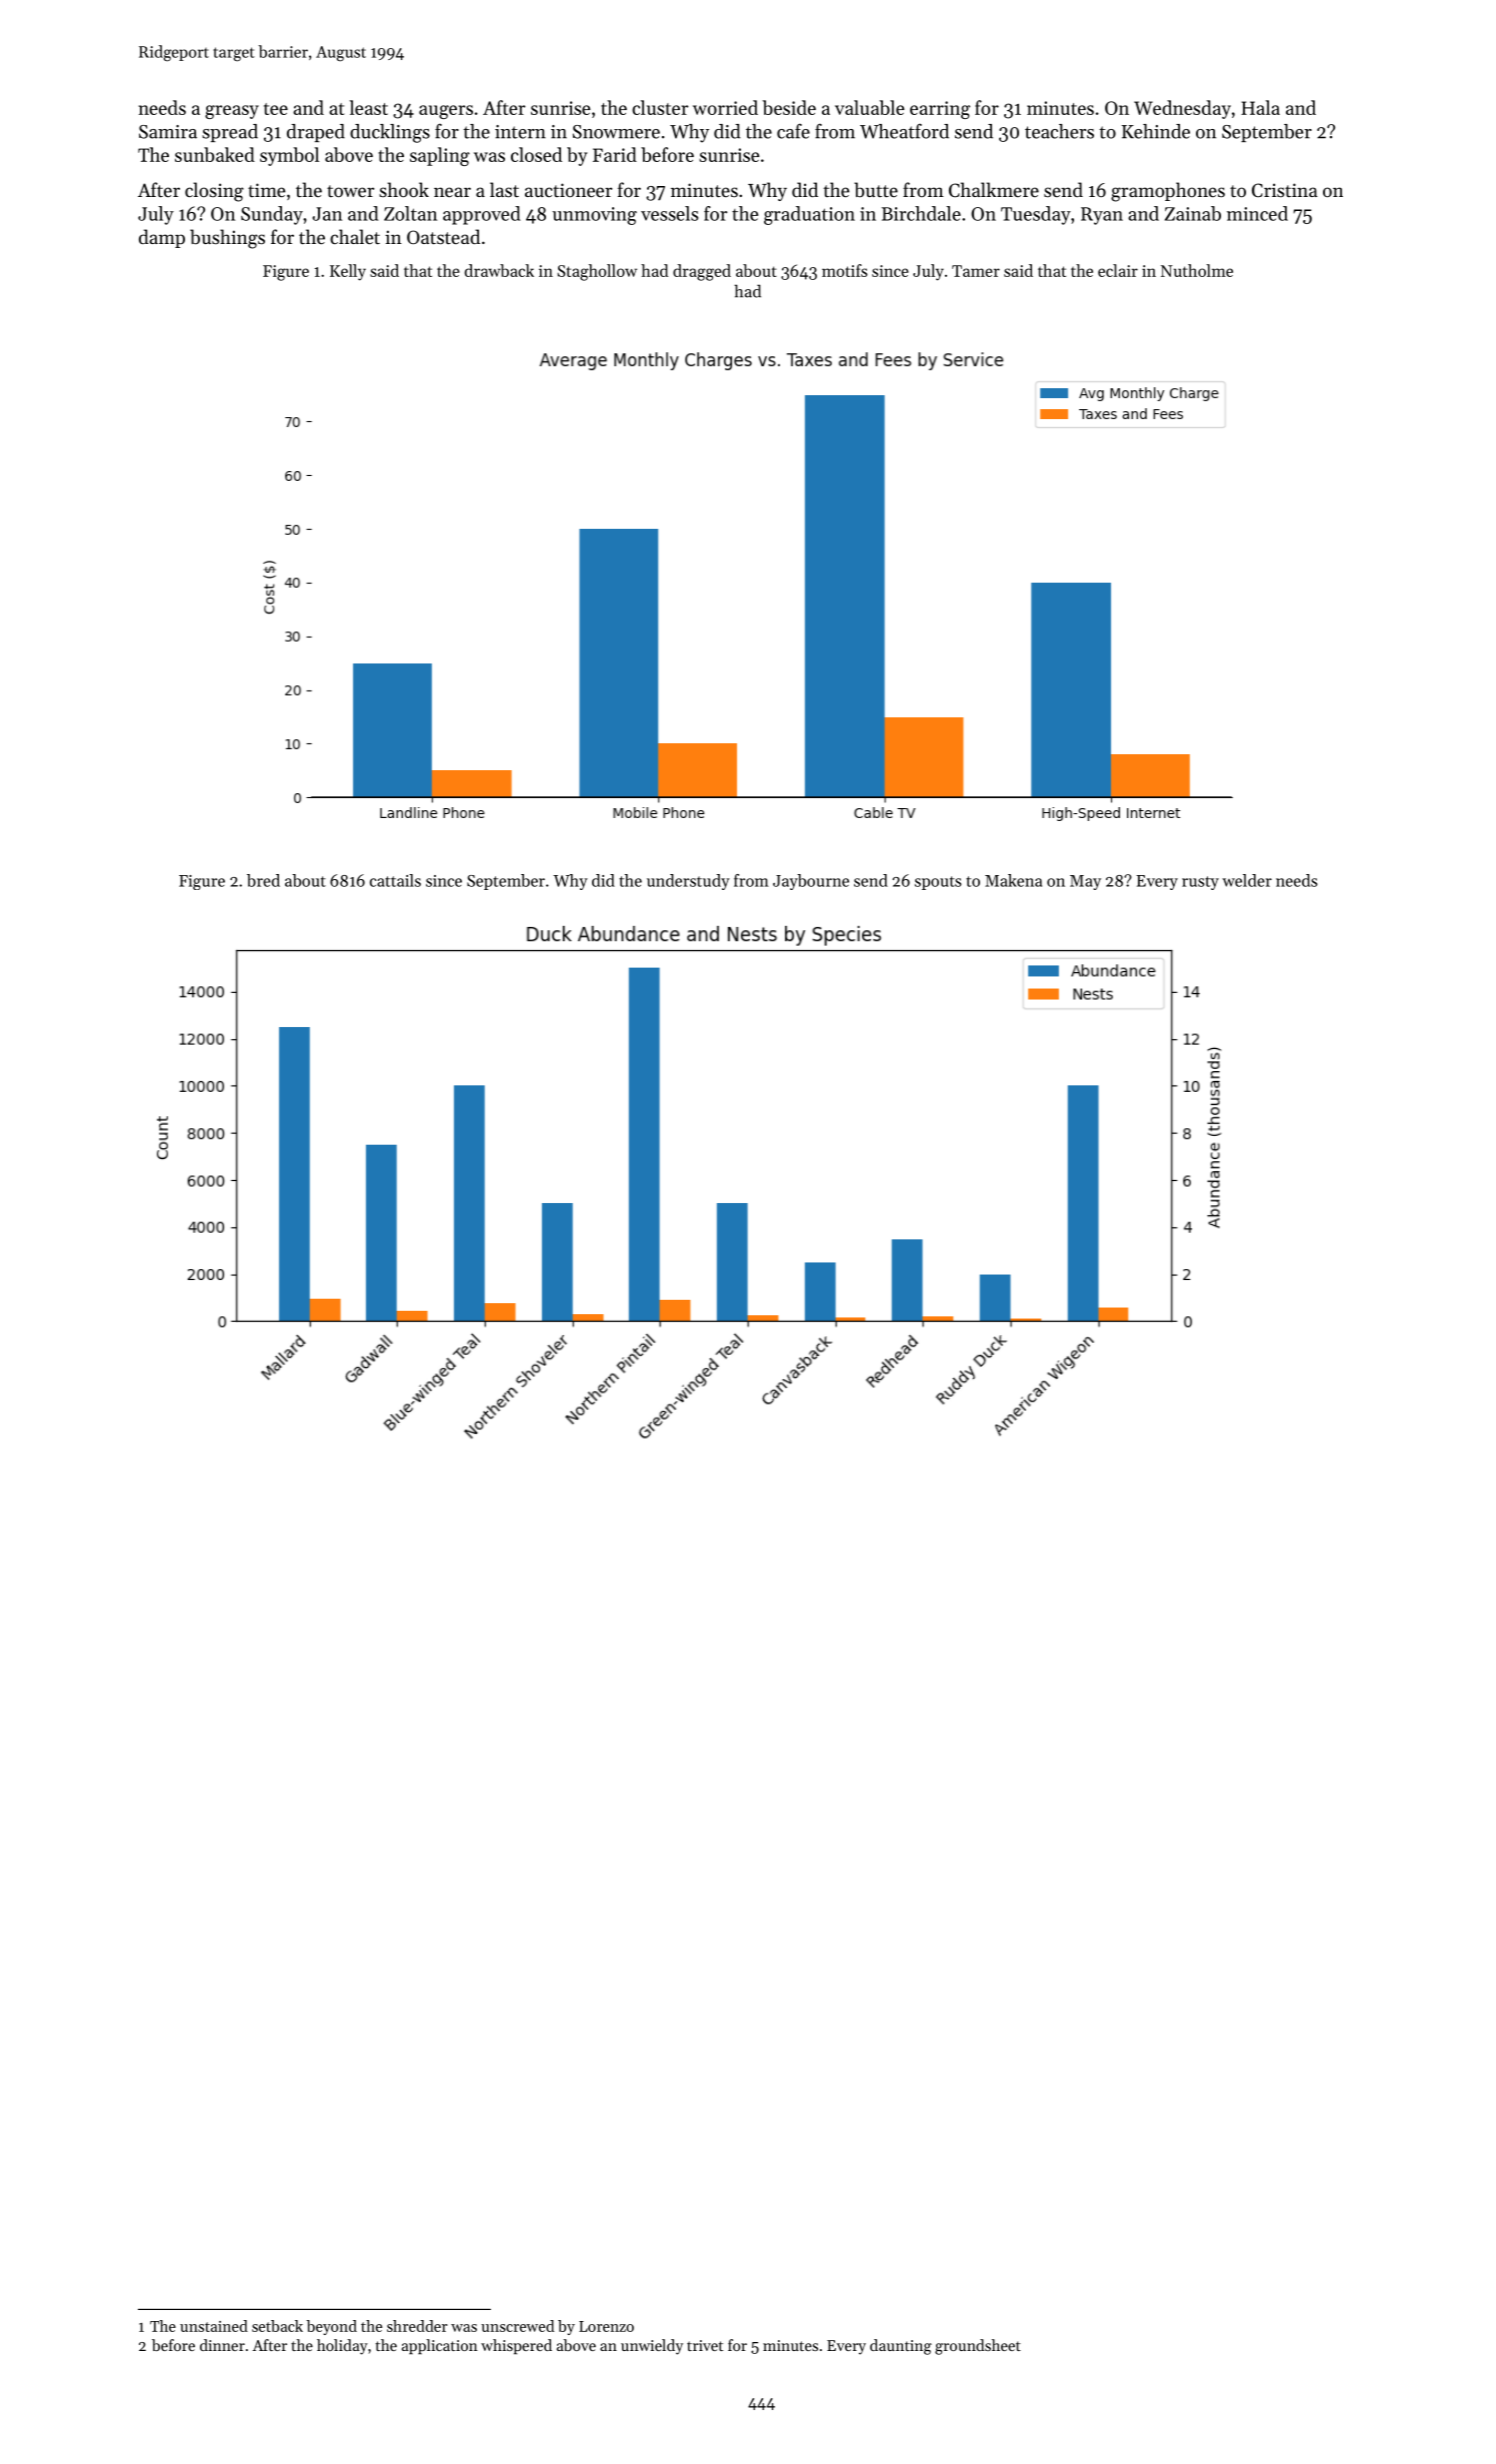 The width and height of the image is (1496, 2464). What do you see at coordinates (702, 272) in the image?
I see `dragged` at bounding box center [702, 272].
